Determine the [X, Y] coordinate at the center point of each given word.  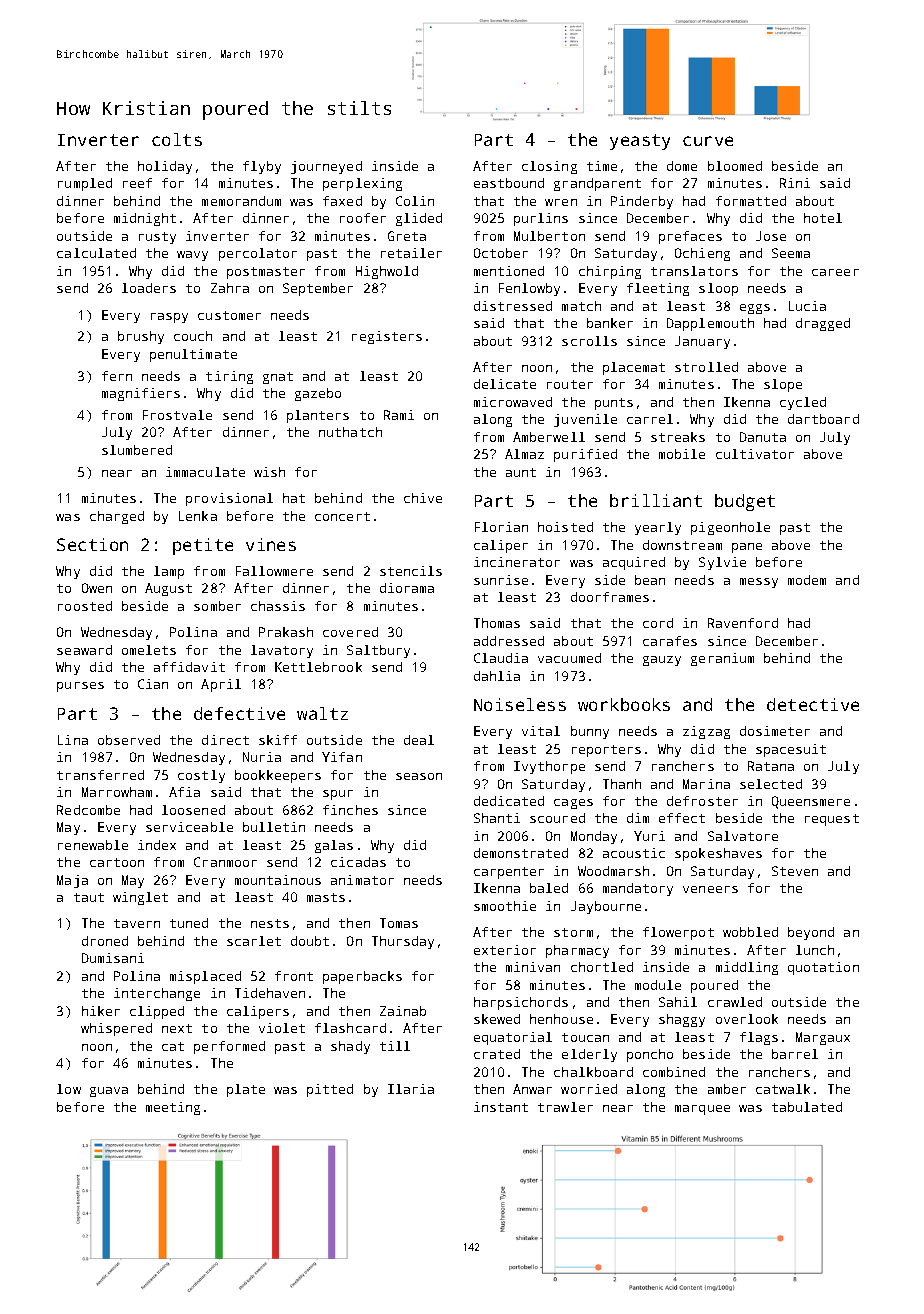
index [157, 845]
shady [350, 1047]
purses [80, 687]
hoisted [565, 527]
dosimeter [775, 731]
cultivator [755, 454]
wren [561, 202]
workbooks [624, 704]
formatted [751, 201]
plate [246, 1090]
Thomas [497, 623]
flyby [262, 167]
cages [573, 804]
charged [117, 517]
